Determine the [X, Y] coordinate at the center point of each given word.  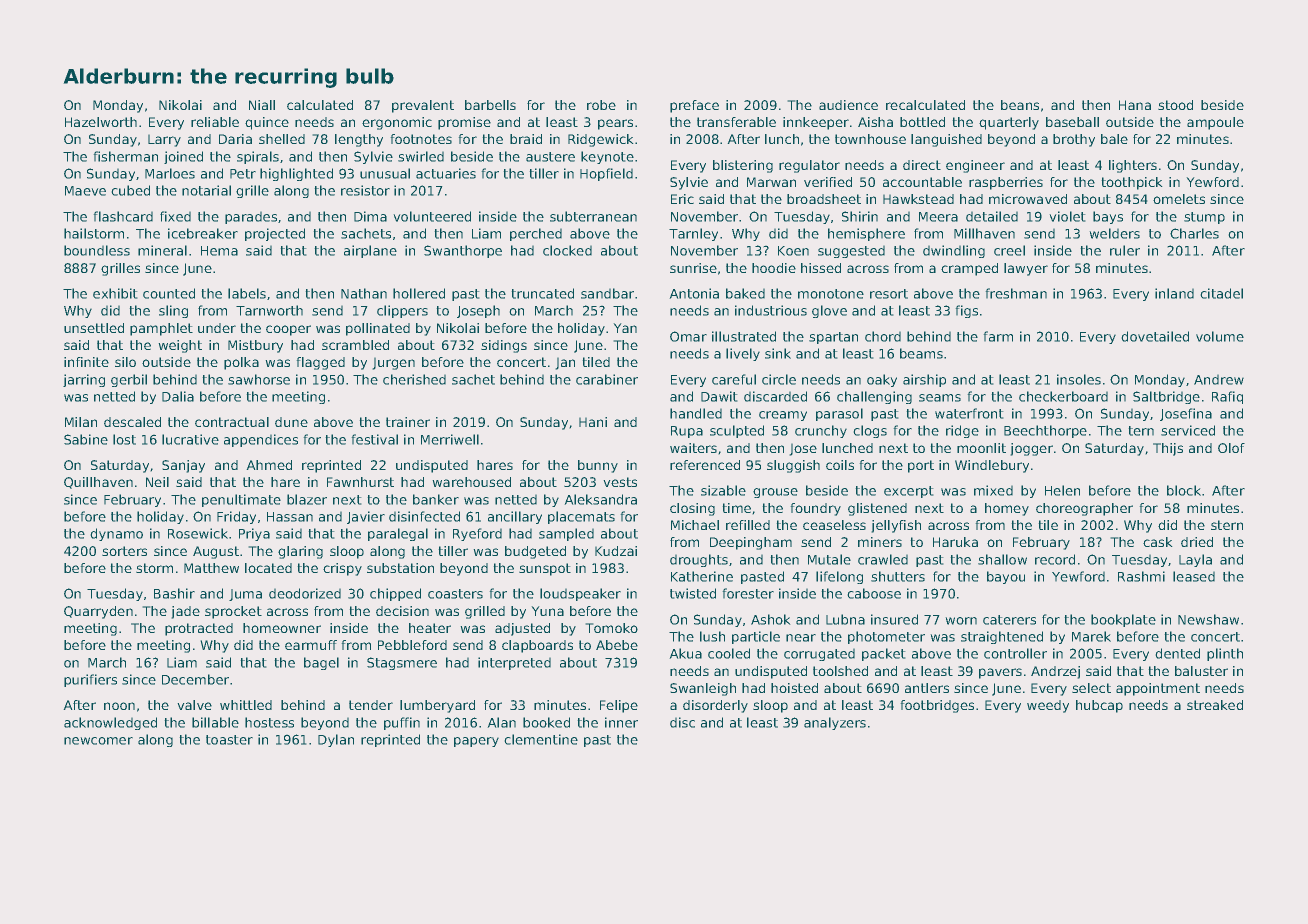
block [1184, 490]
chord [883, 336]
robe [601, 105]
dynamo [116, 534]
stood [1175, 105]
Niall [262, 105]
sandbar [607, 293]
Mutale [829, 559]
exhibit [115, 293]
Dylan [336, 740]
